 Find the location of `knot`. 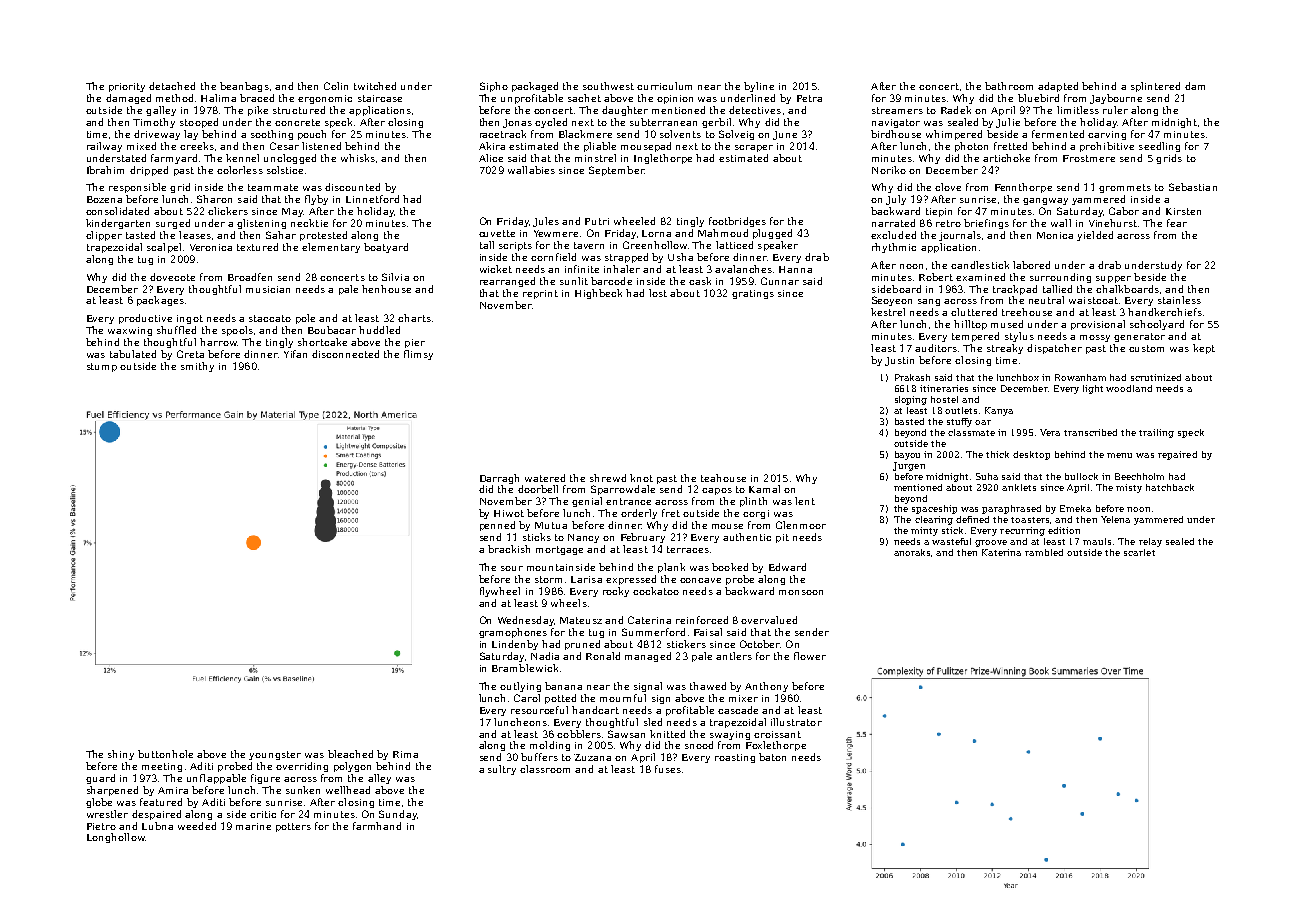

knot is located at coordinates (641, 478).
